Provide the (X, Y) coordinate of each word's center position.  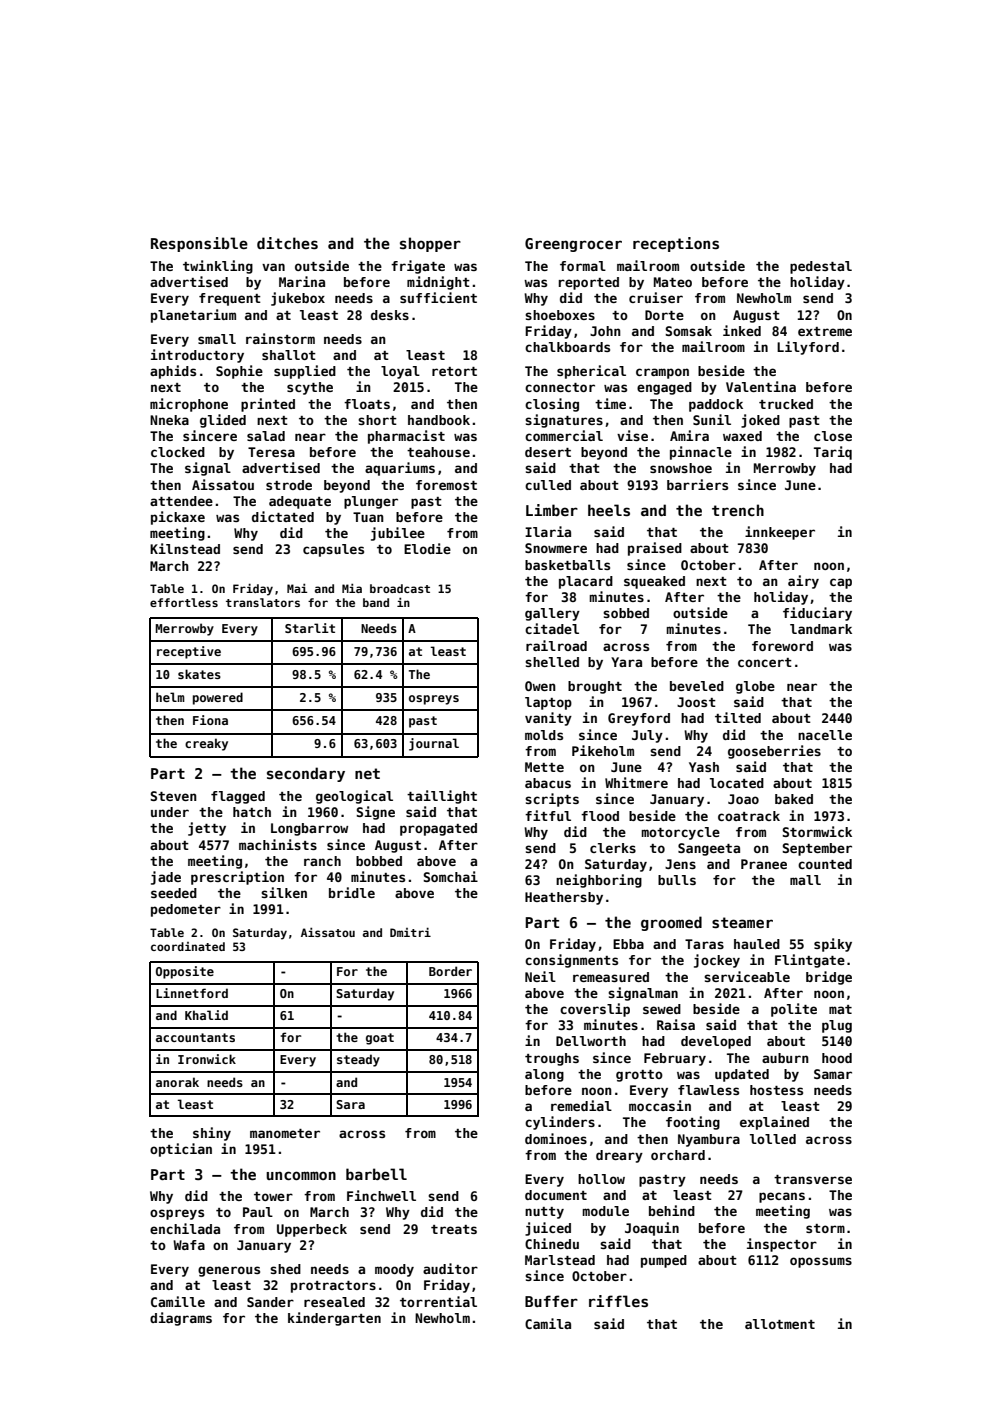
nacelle (825, 735)
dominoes (556, 1138)
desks (390, 315)
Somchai (451, 876)
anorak (177, 1082)
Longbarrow (309, 829)
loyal (400, 372)
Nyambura (709, 1140)
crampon (662, 373)
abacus (548, 783)
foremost (446, 485)
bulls (677, 880)
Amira (689, 435)
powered (218, 698)
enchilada (185, 1228)
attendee (181, 501)
